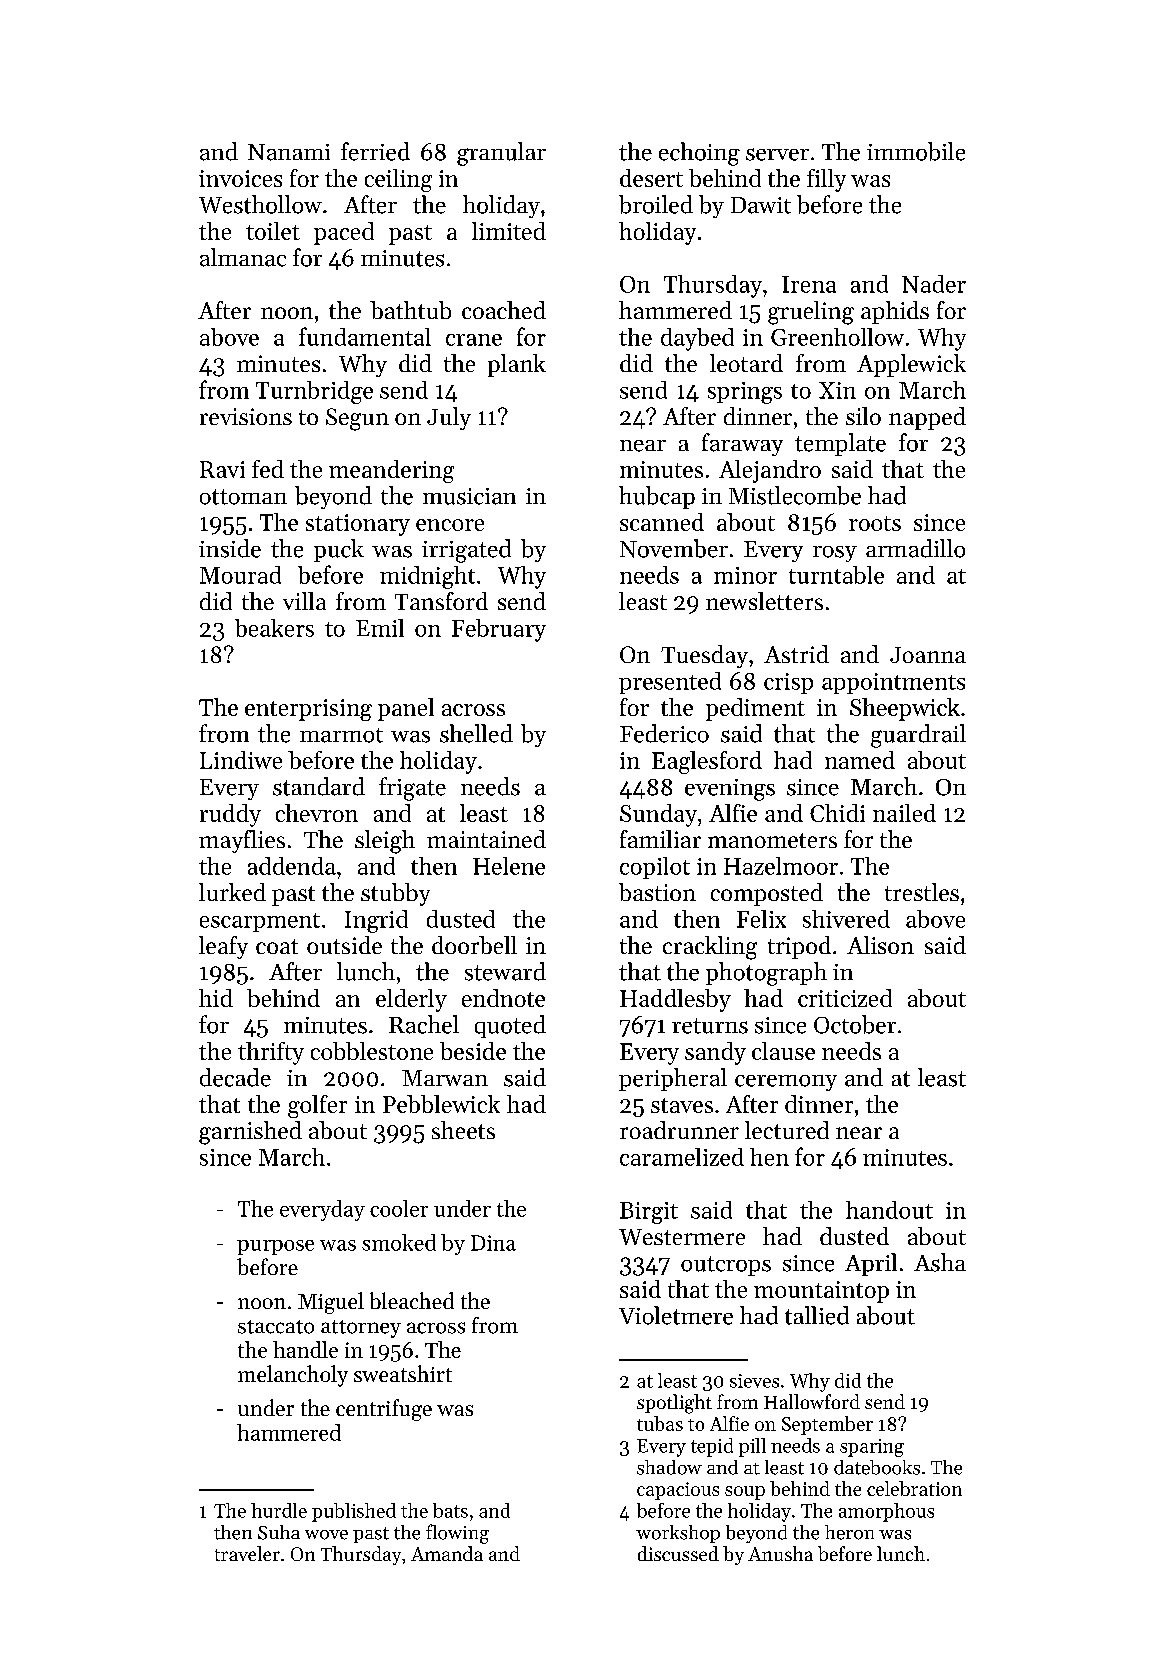  I want to click on fundamental, so click(365, 336).
